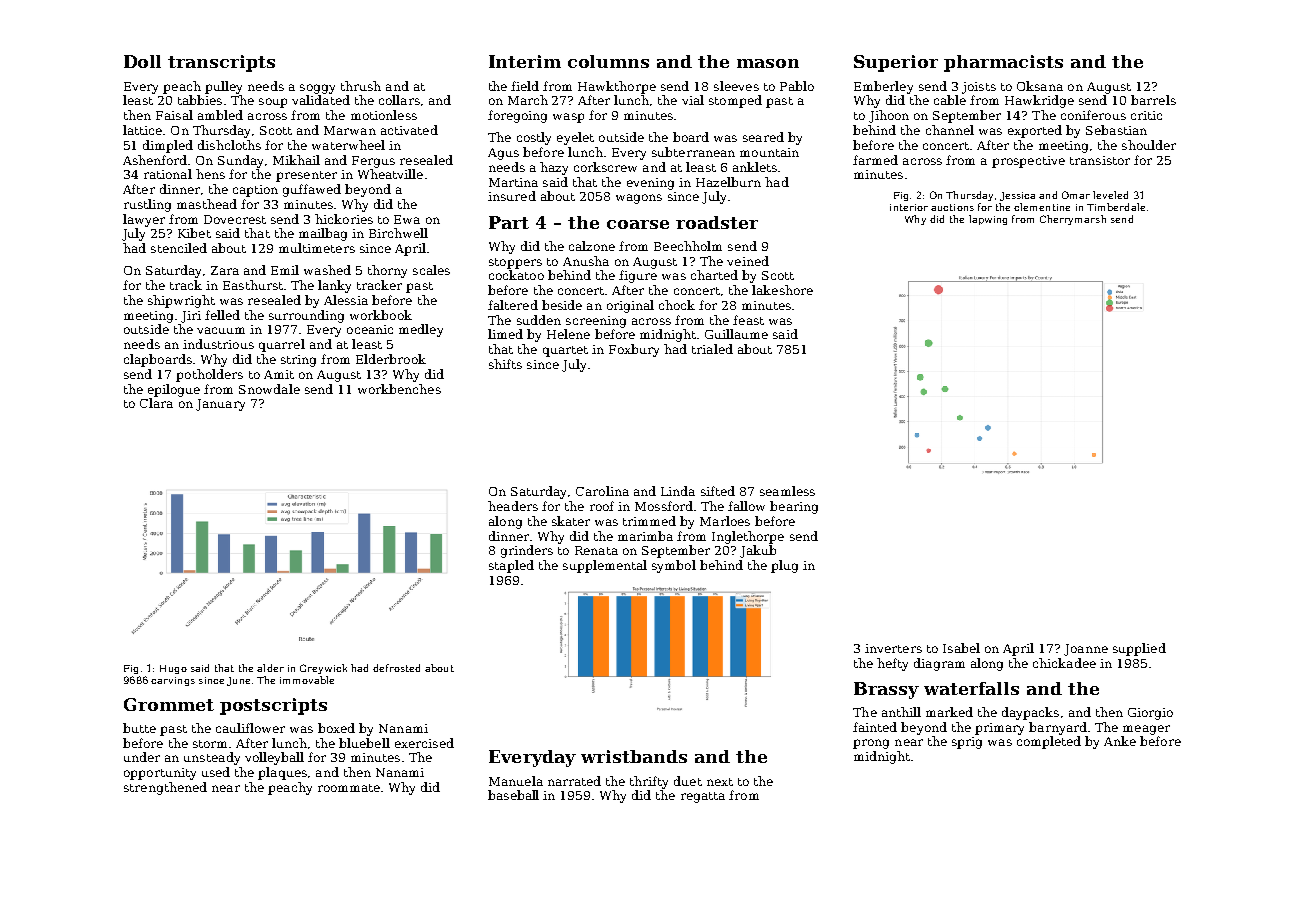 This page has height=924, width=1308. What do you see at coordinates (505, 364) in the page?
I see `shifts` at bounding box center [505, 364].
